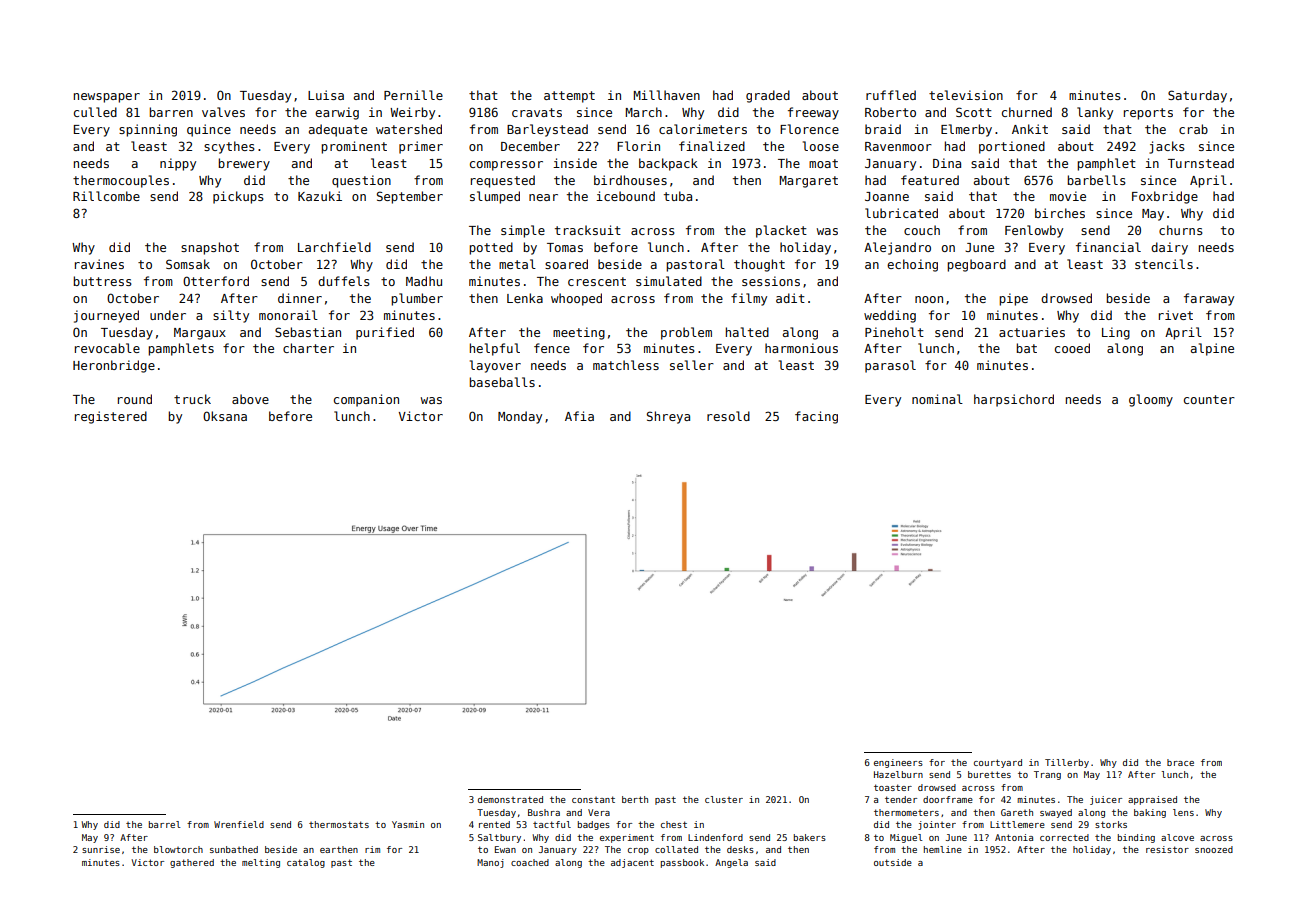 Image resolution: width=1308 pixels, height=924 pixels. Describe the element at coordinates (1214, 849) in the page. I see `snoozed` at that location.
